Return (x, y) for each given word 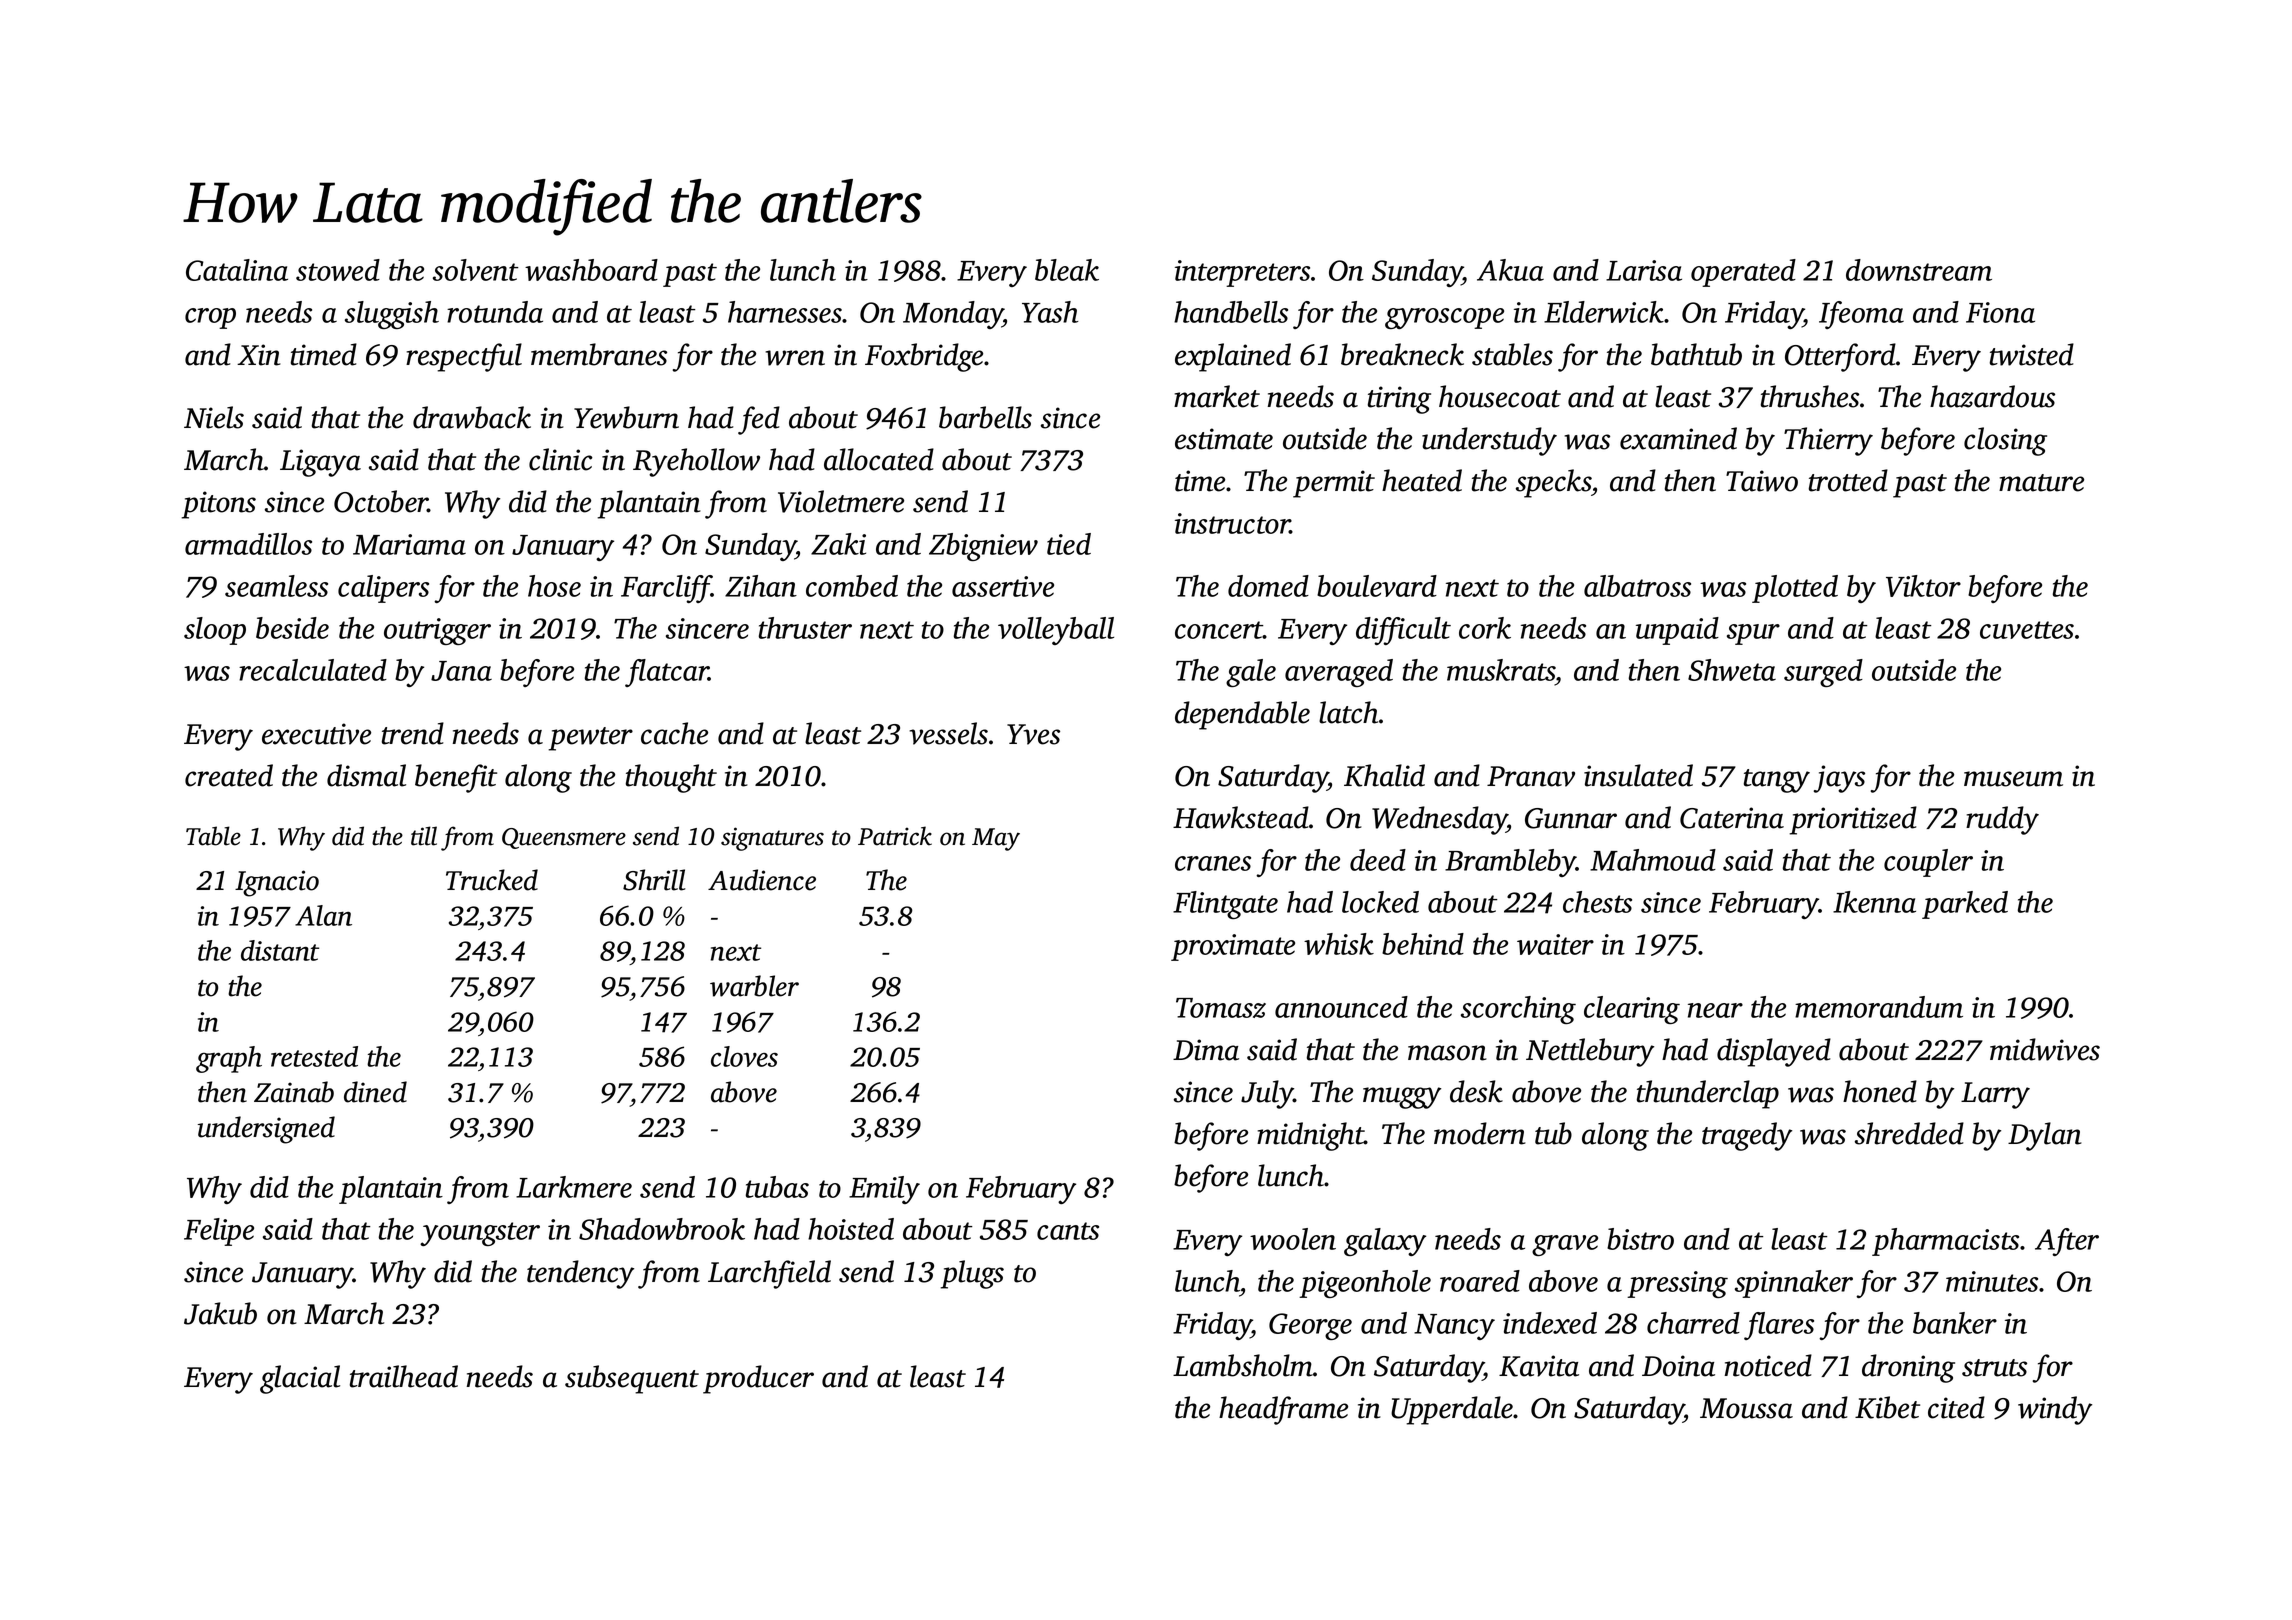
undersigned (266, 1130)
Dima (1206, 1050)
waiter (1555, 944)
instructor (1232, 523)
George (1310, 1326)
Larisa (1644, 270)
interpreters (1242, 273)
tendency (580, 1274)
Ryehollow (696, 462)
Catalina (237, 270)
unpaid (1677, 631)
